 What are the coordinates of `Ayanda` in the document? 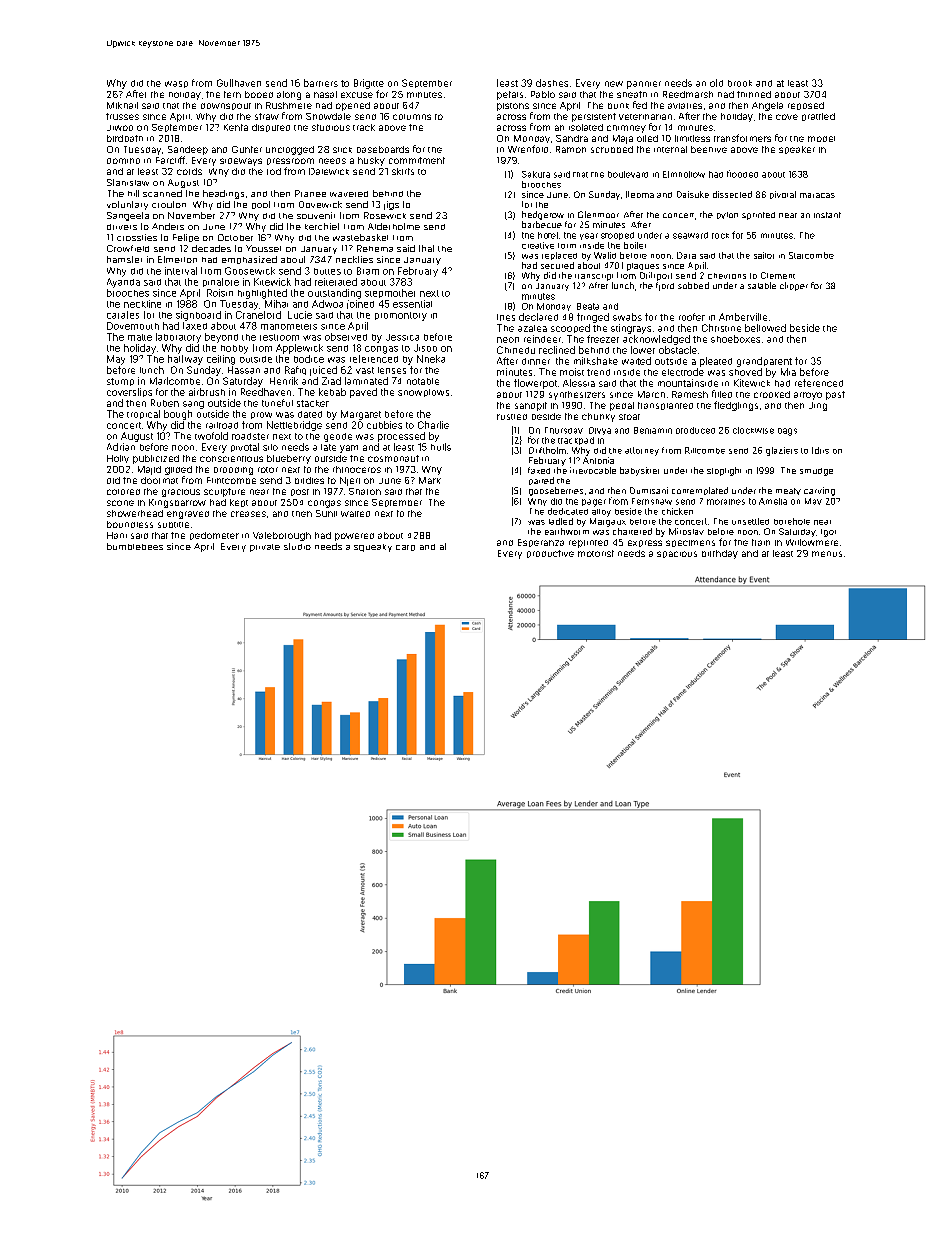 It's located at (123, 283).
